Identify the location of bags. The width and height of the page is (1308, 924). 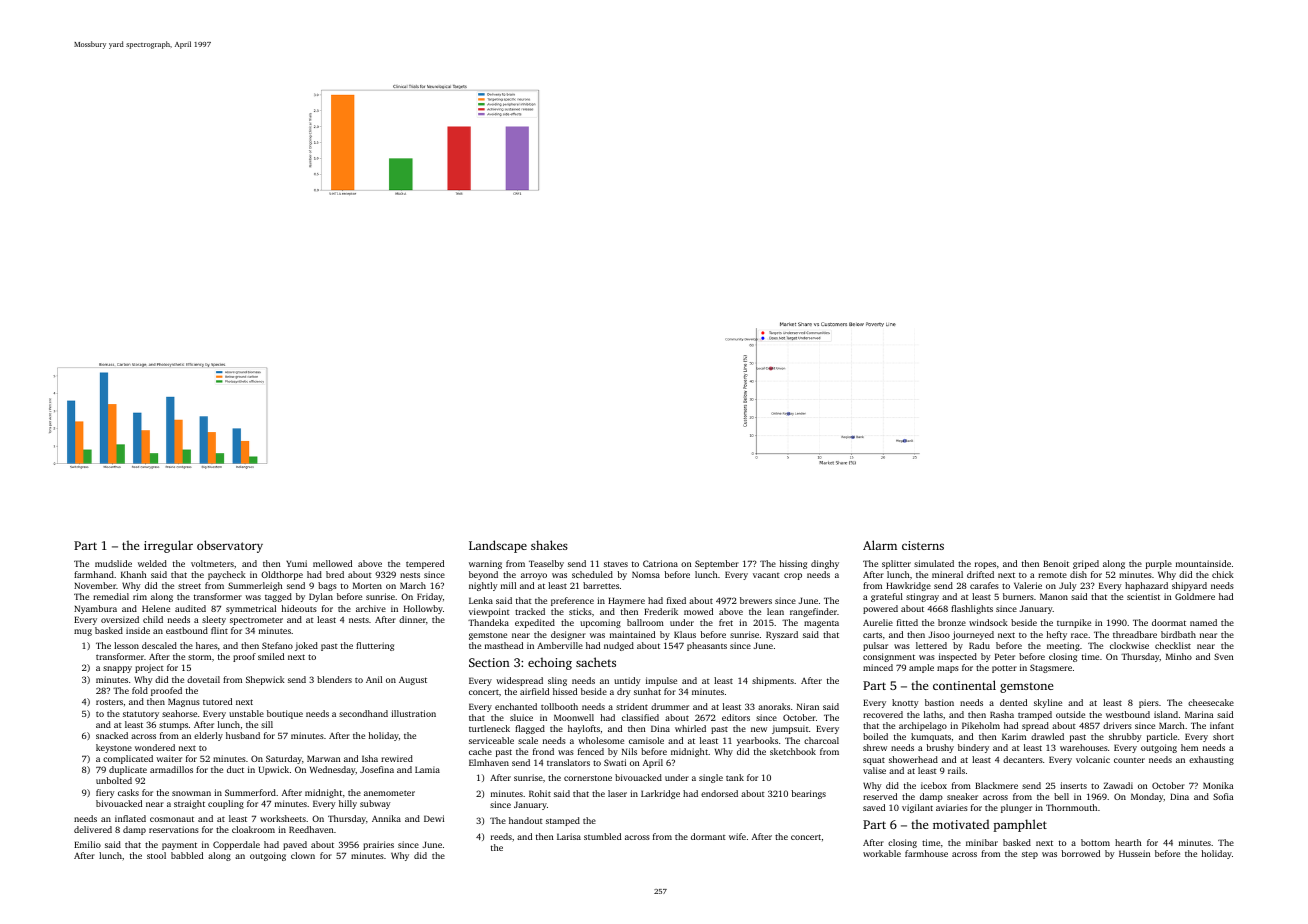
(327, 586).
